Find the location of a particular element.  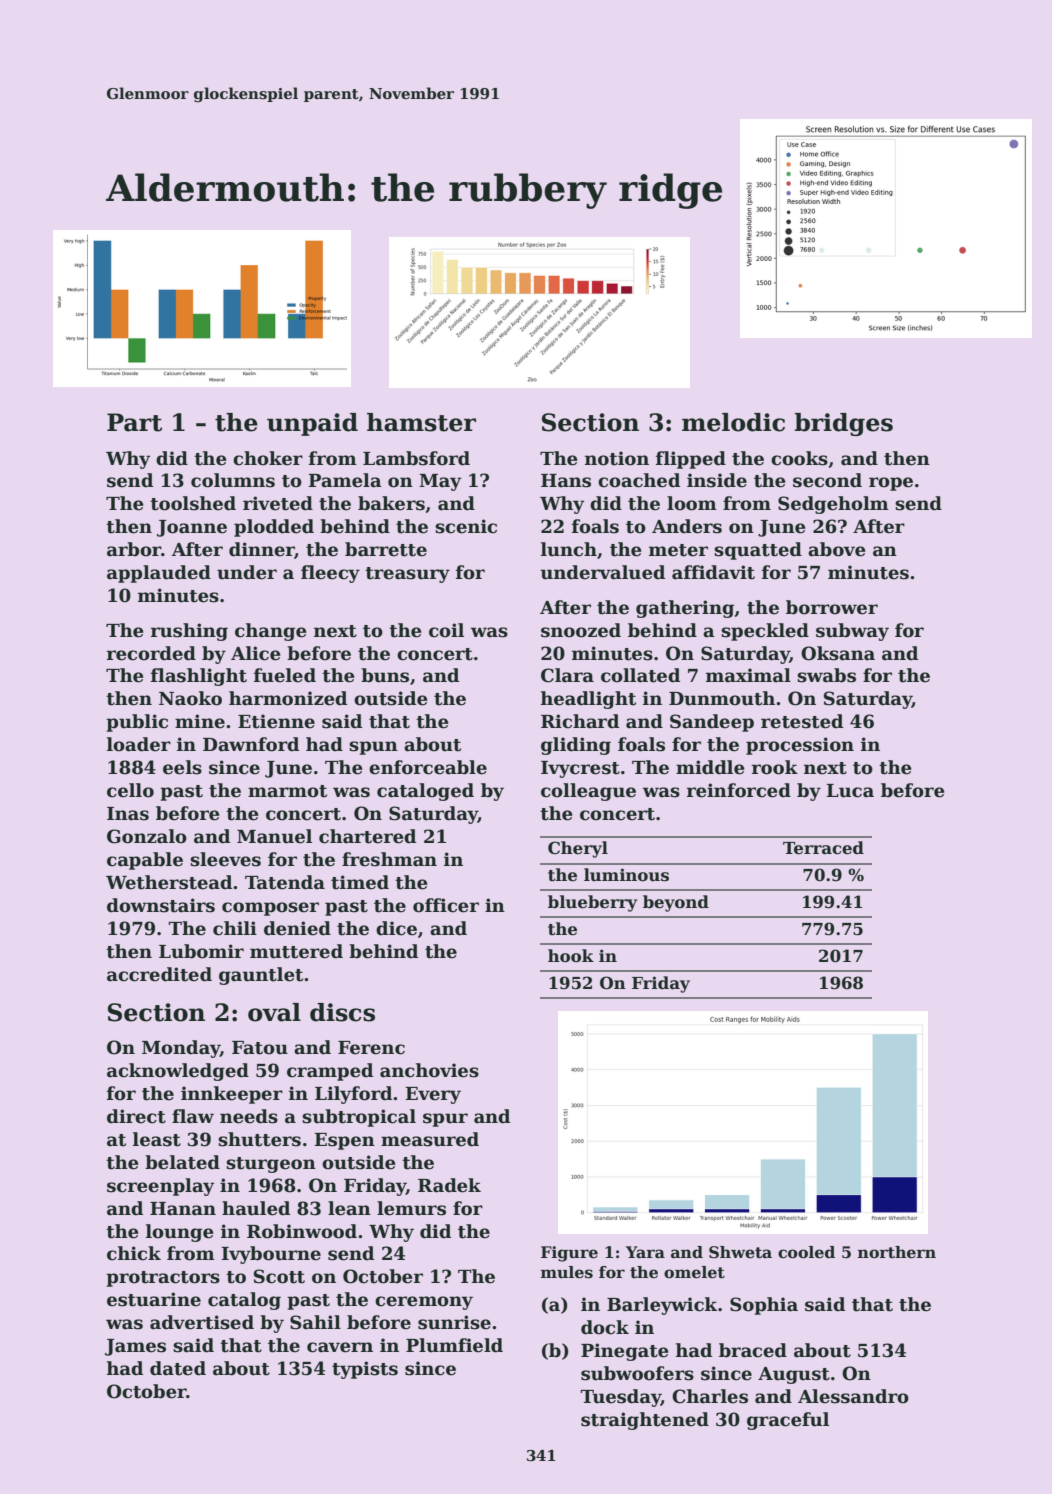

hamster is located at coordinates (421, 422).
